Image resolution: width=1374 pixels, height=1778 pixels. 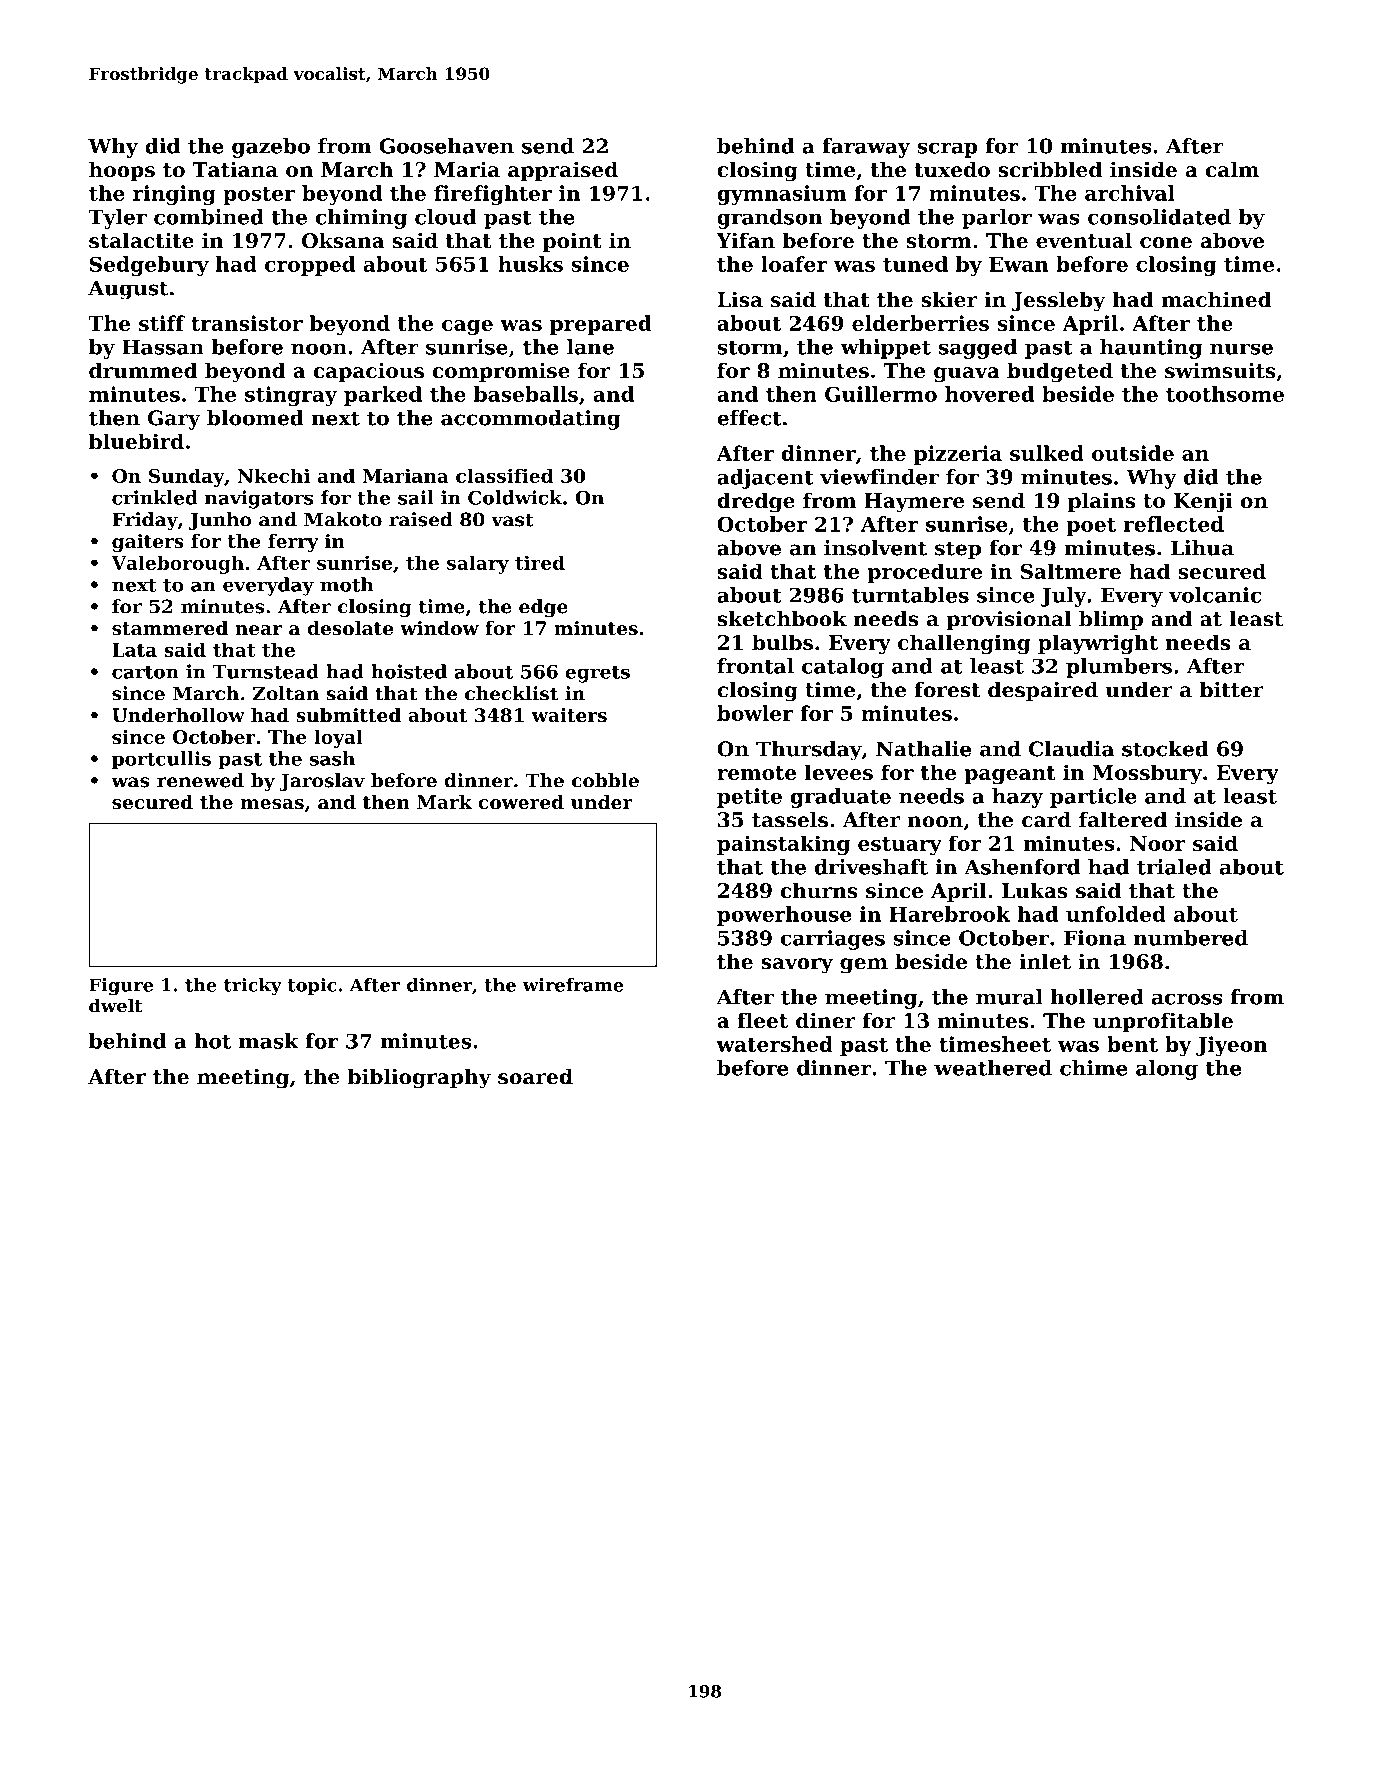 I want to click on watershed, so click(x=774, y=1044).
